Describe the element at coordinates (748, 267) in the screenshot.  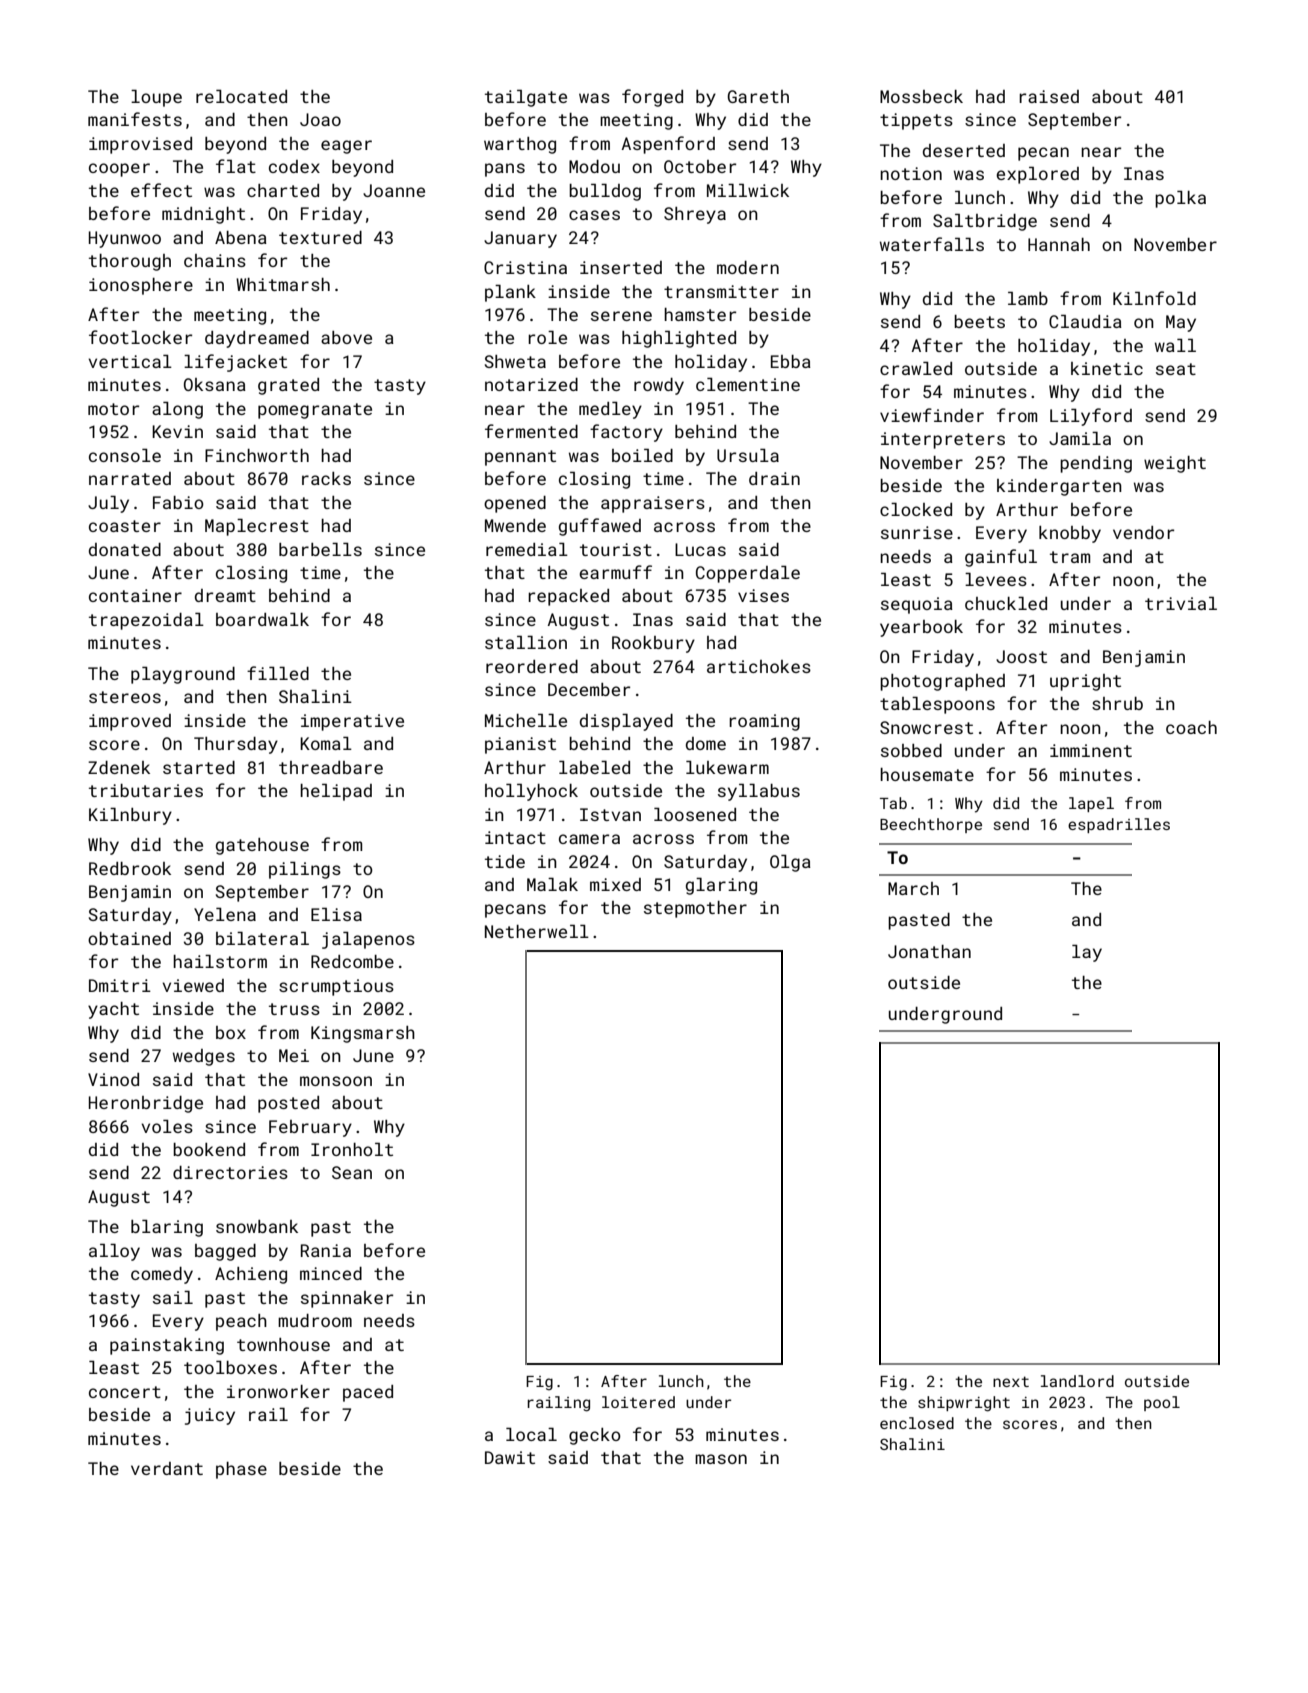
I see `modern` at that location.
